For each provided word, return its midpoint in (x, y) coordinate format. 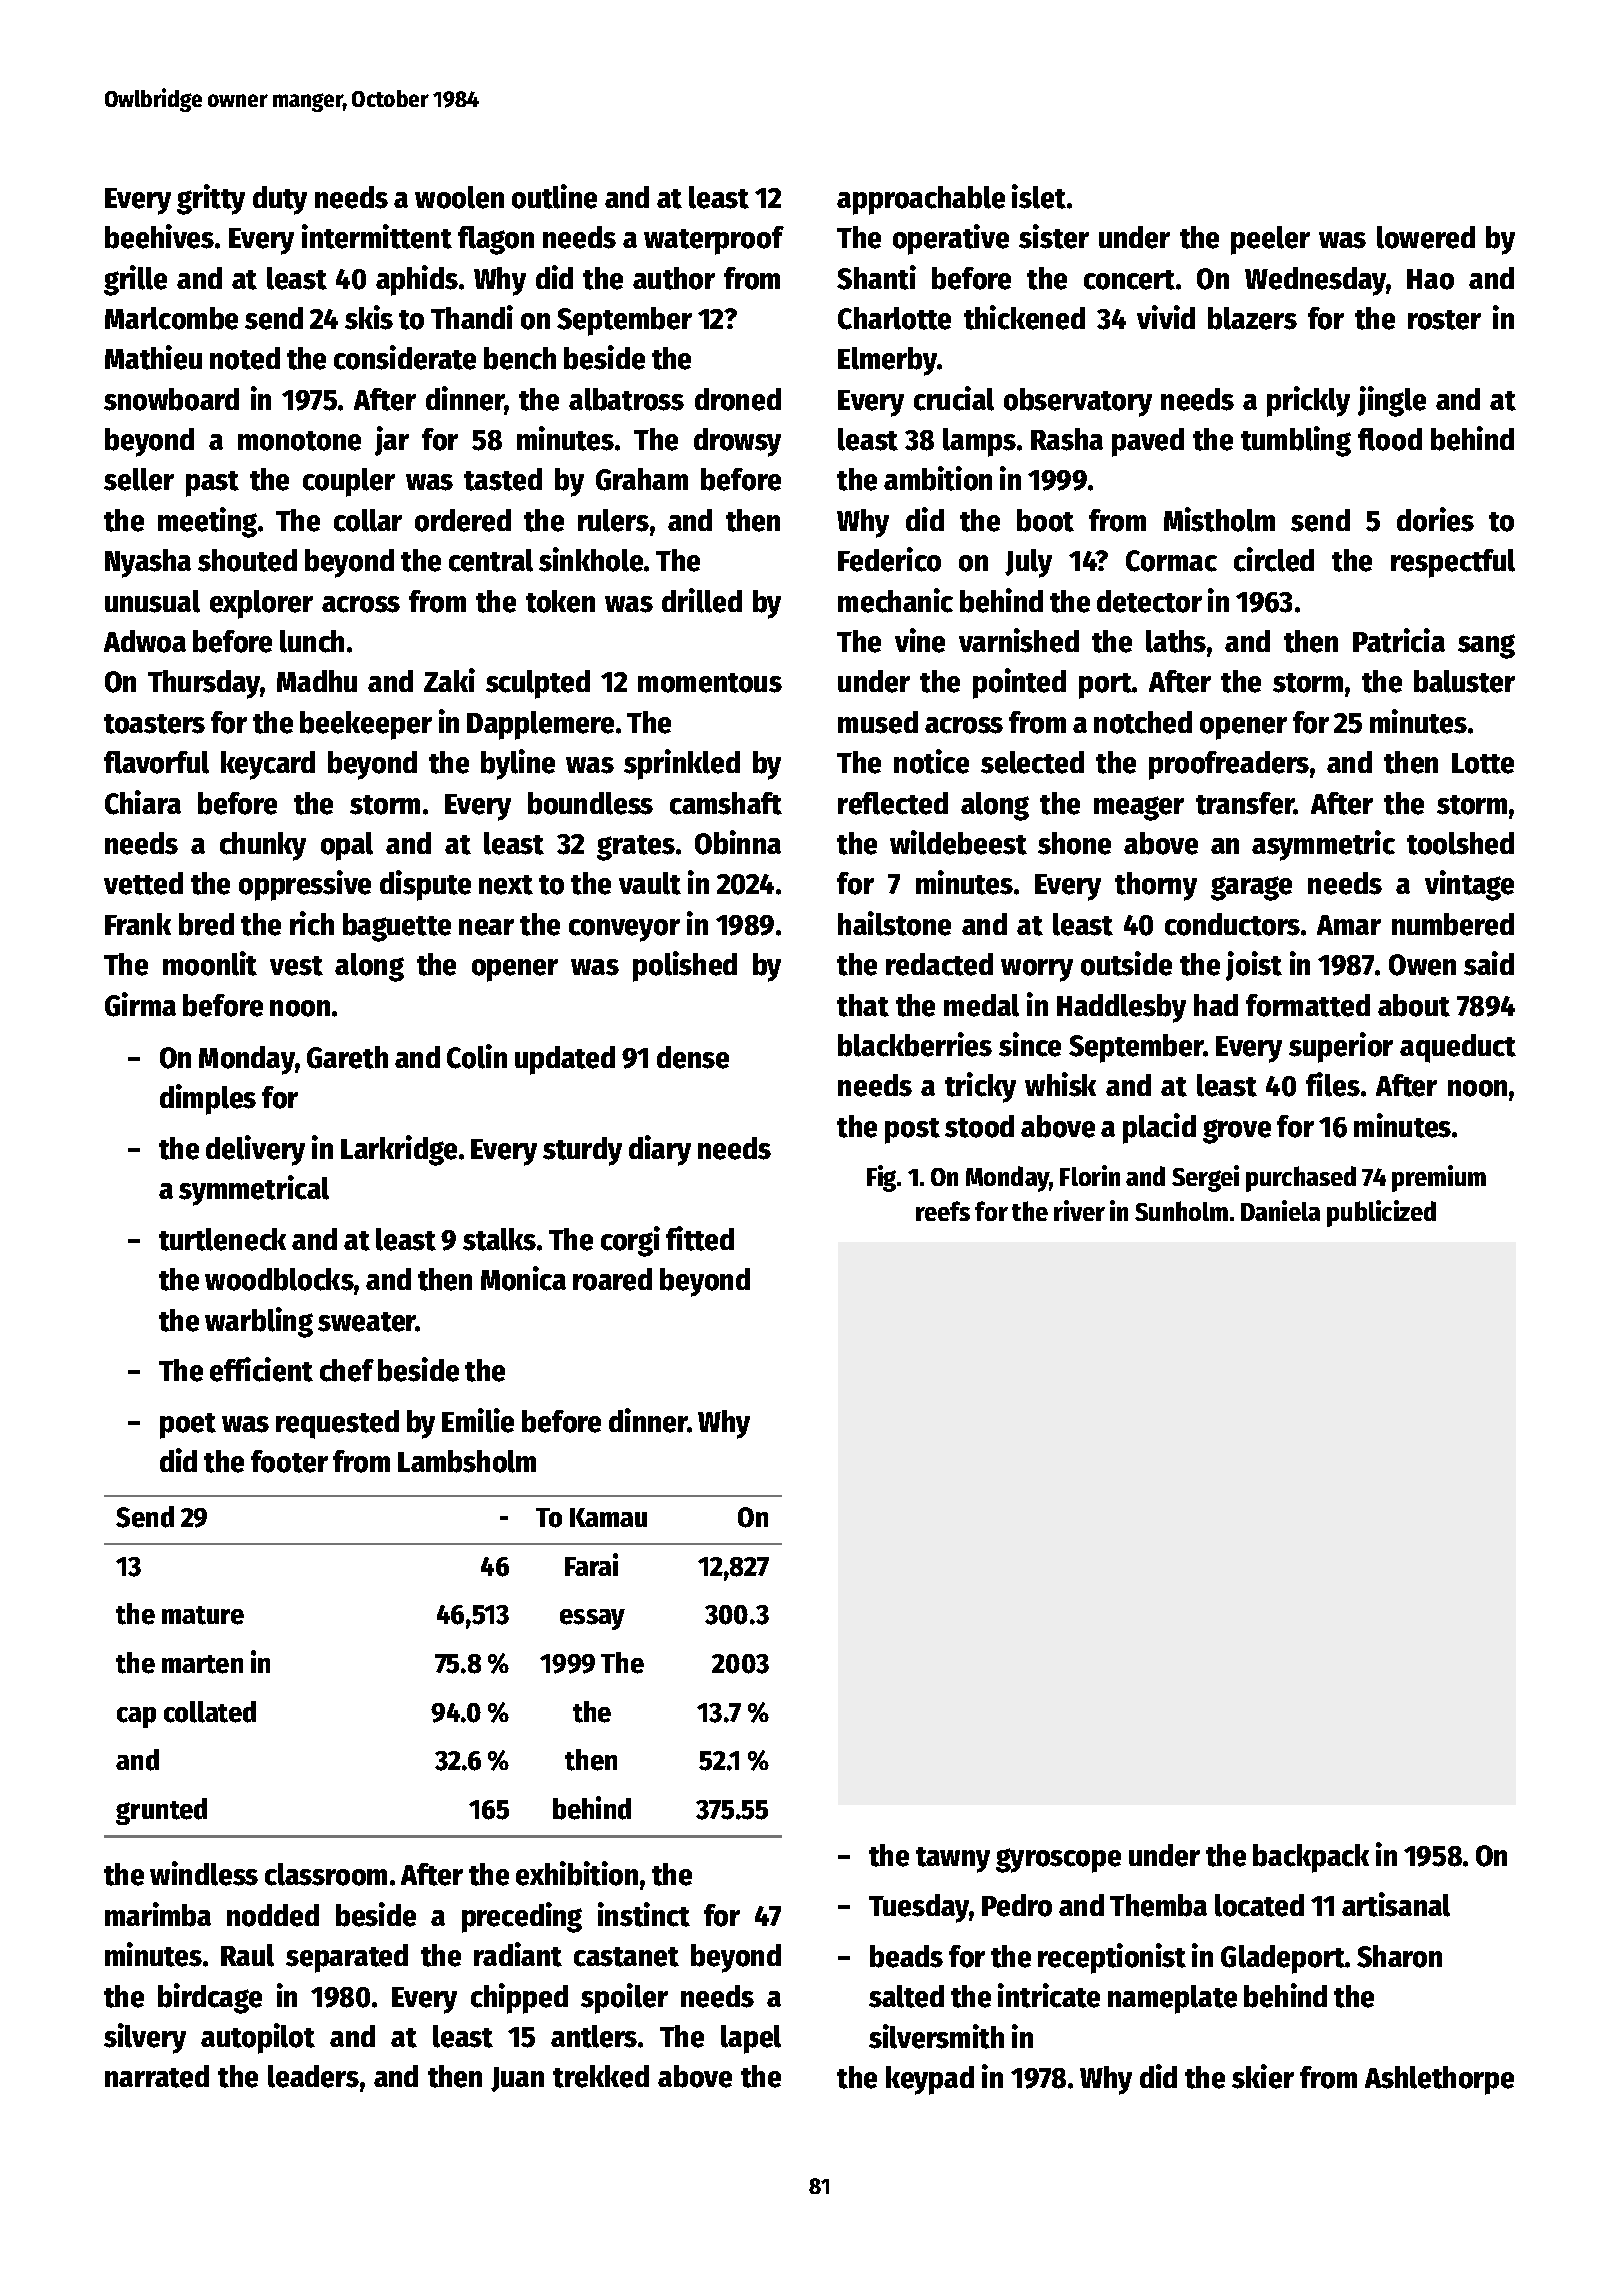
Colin (477, 1056)
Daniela (1280, 1210)
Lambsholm (467, 1461)
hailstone (894, 923)
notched (1143, 722)
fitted (700, 1238)
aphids (417, 280)
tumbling (1296, 441)
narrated (157, 2076)
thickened (1024, 317)
